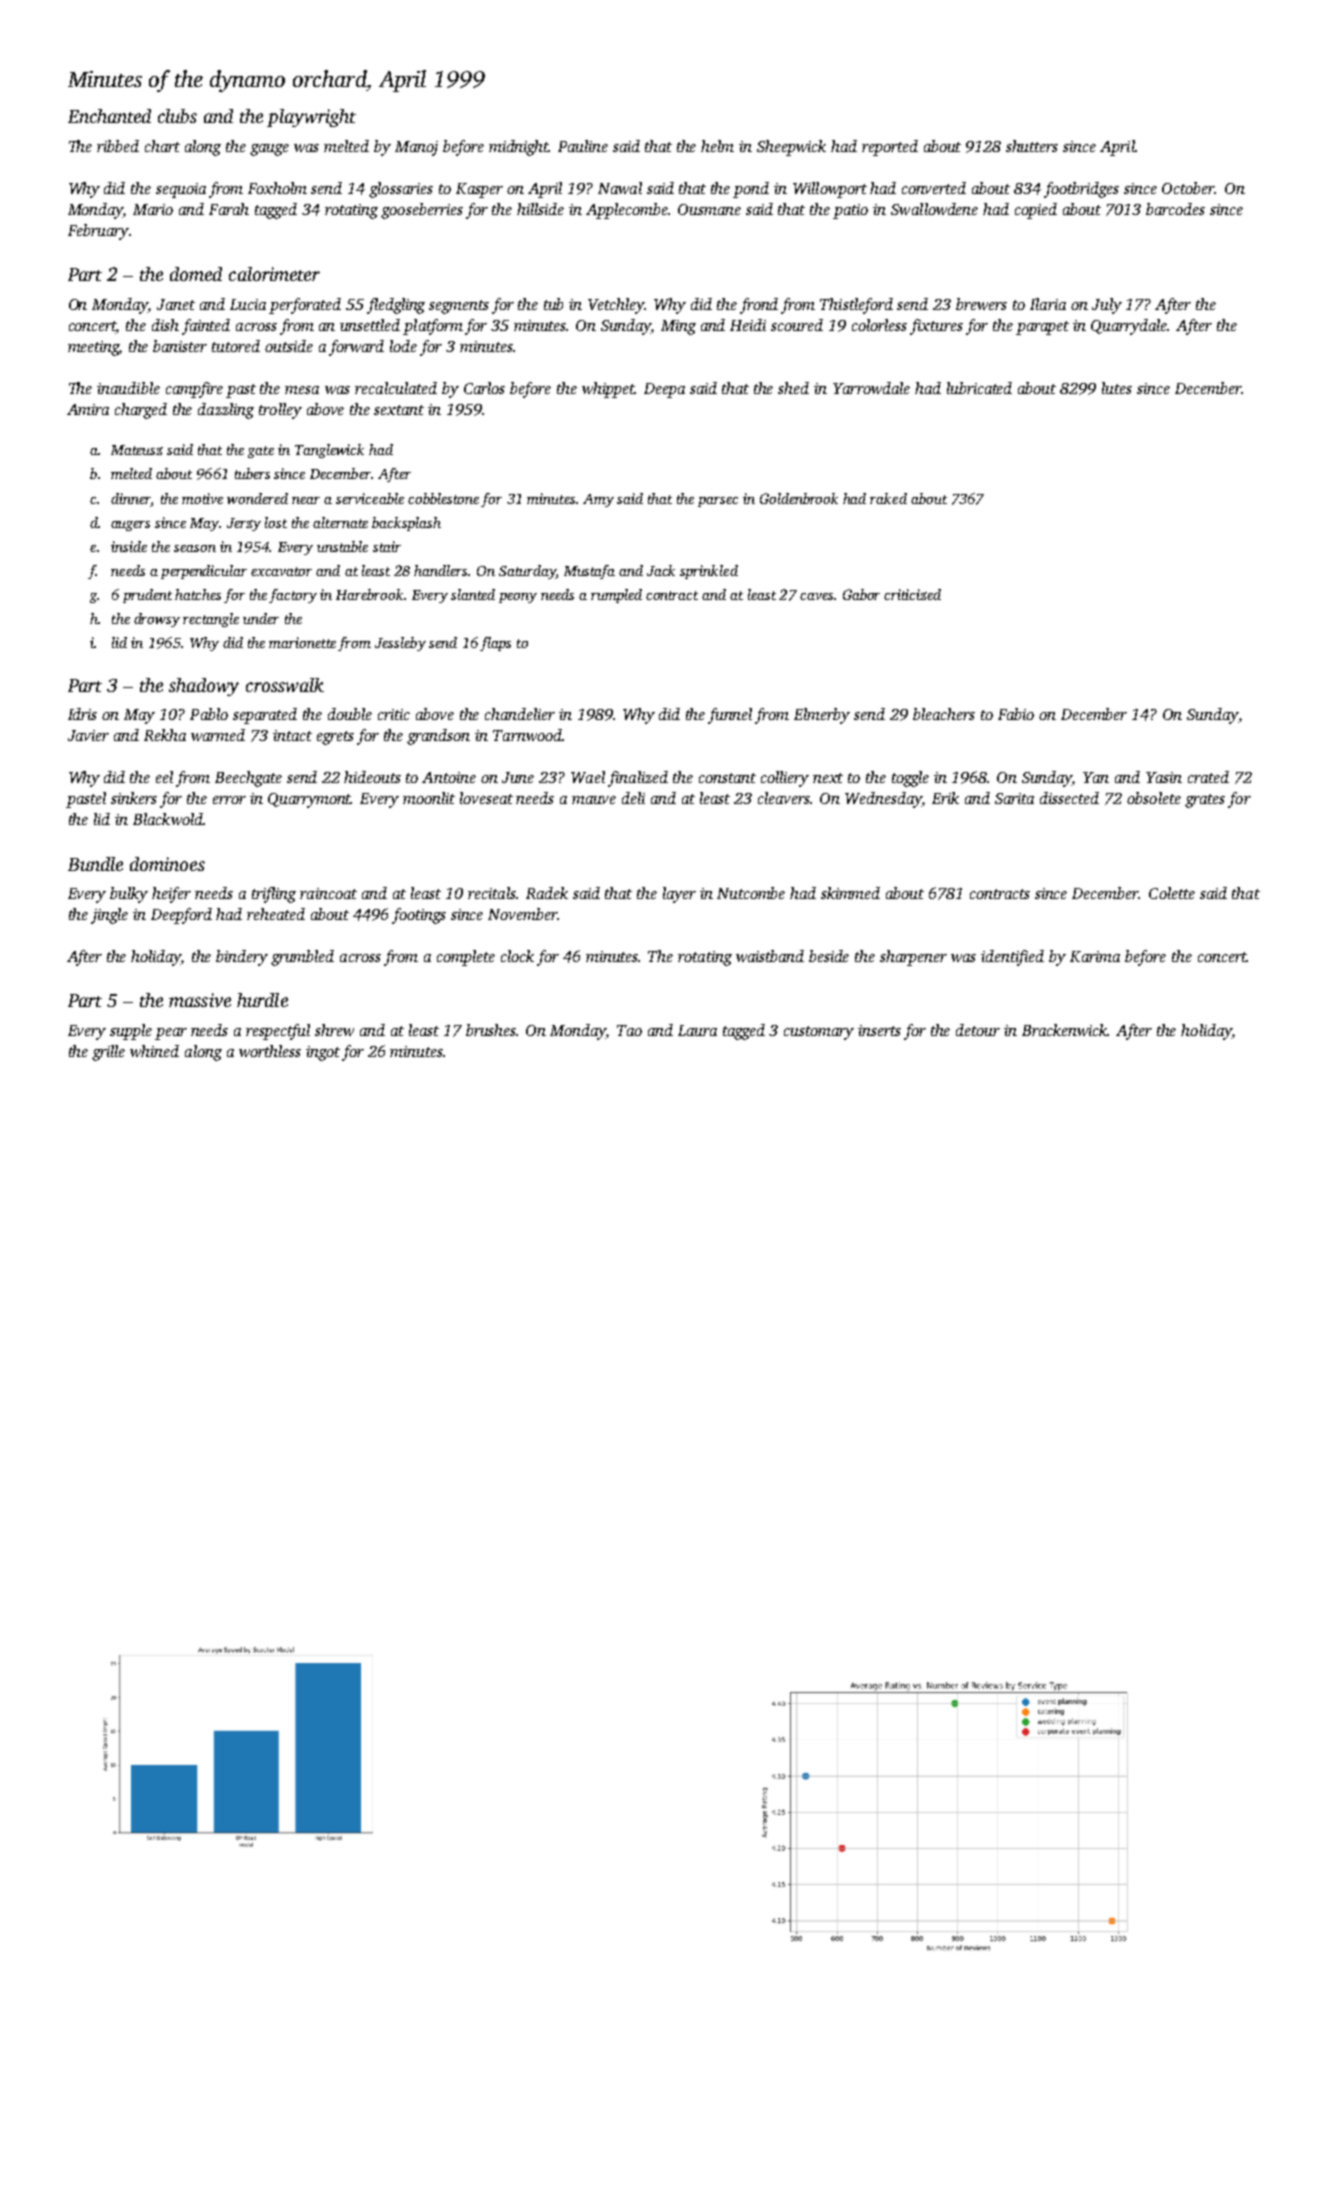 The height and width of the screenshot is (2187, 1328). What do you see at coordinates (1175, 209) in the screenshot?
I see `barcodes` at bounding box center [1175, 209].
